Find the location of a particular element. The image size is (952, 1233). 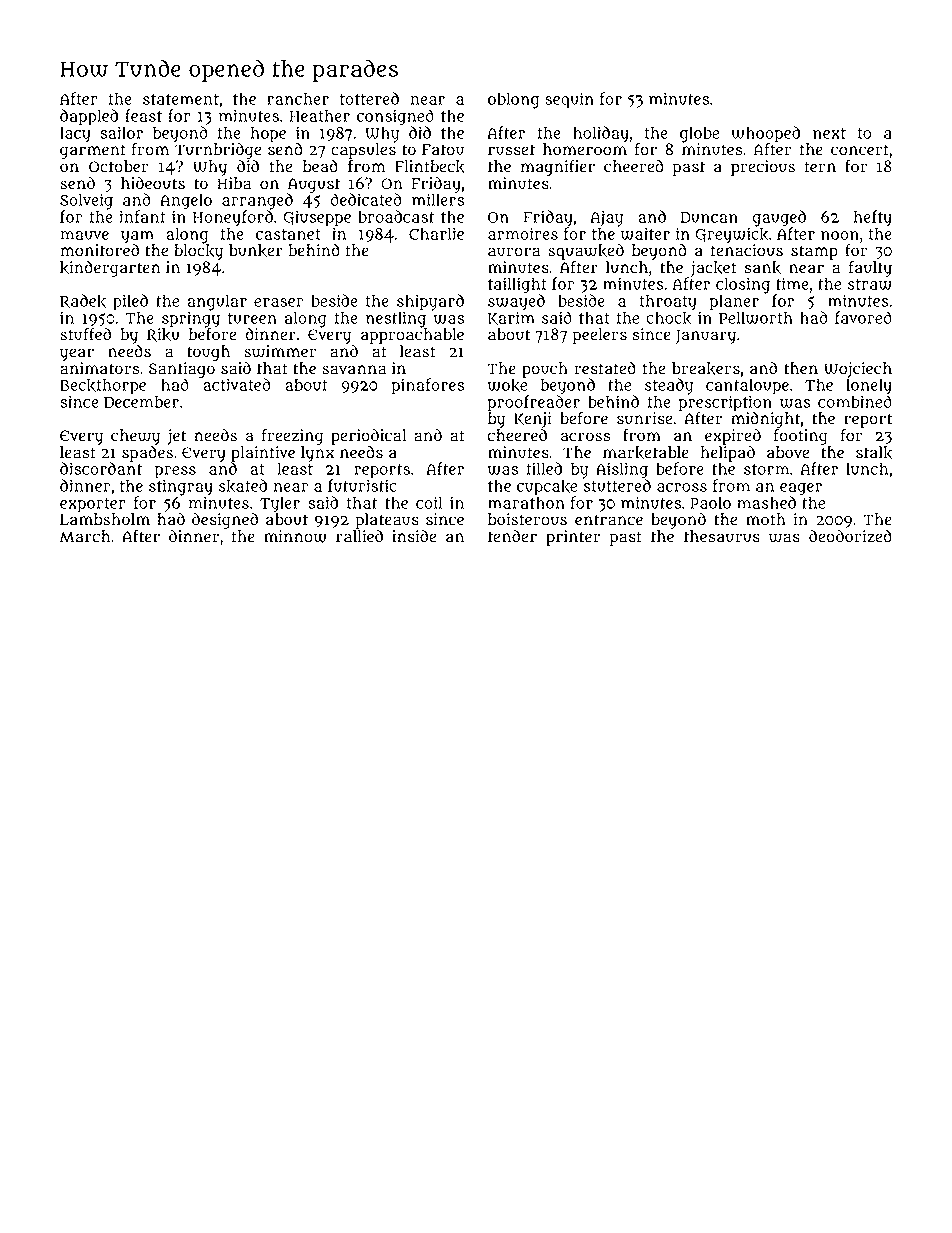

stalk is located at coordinates (874, 452).
